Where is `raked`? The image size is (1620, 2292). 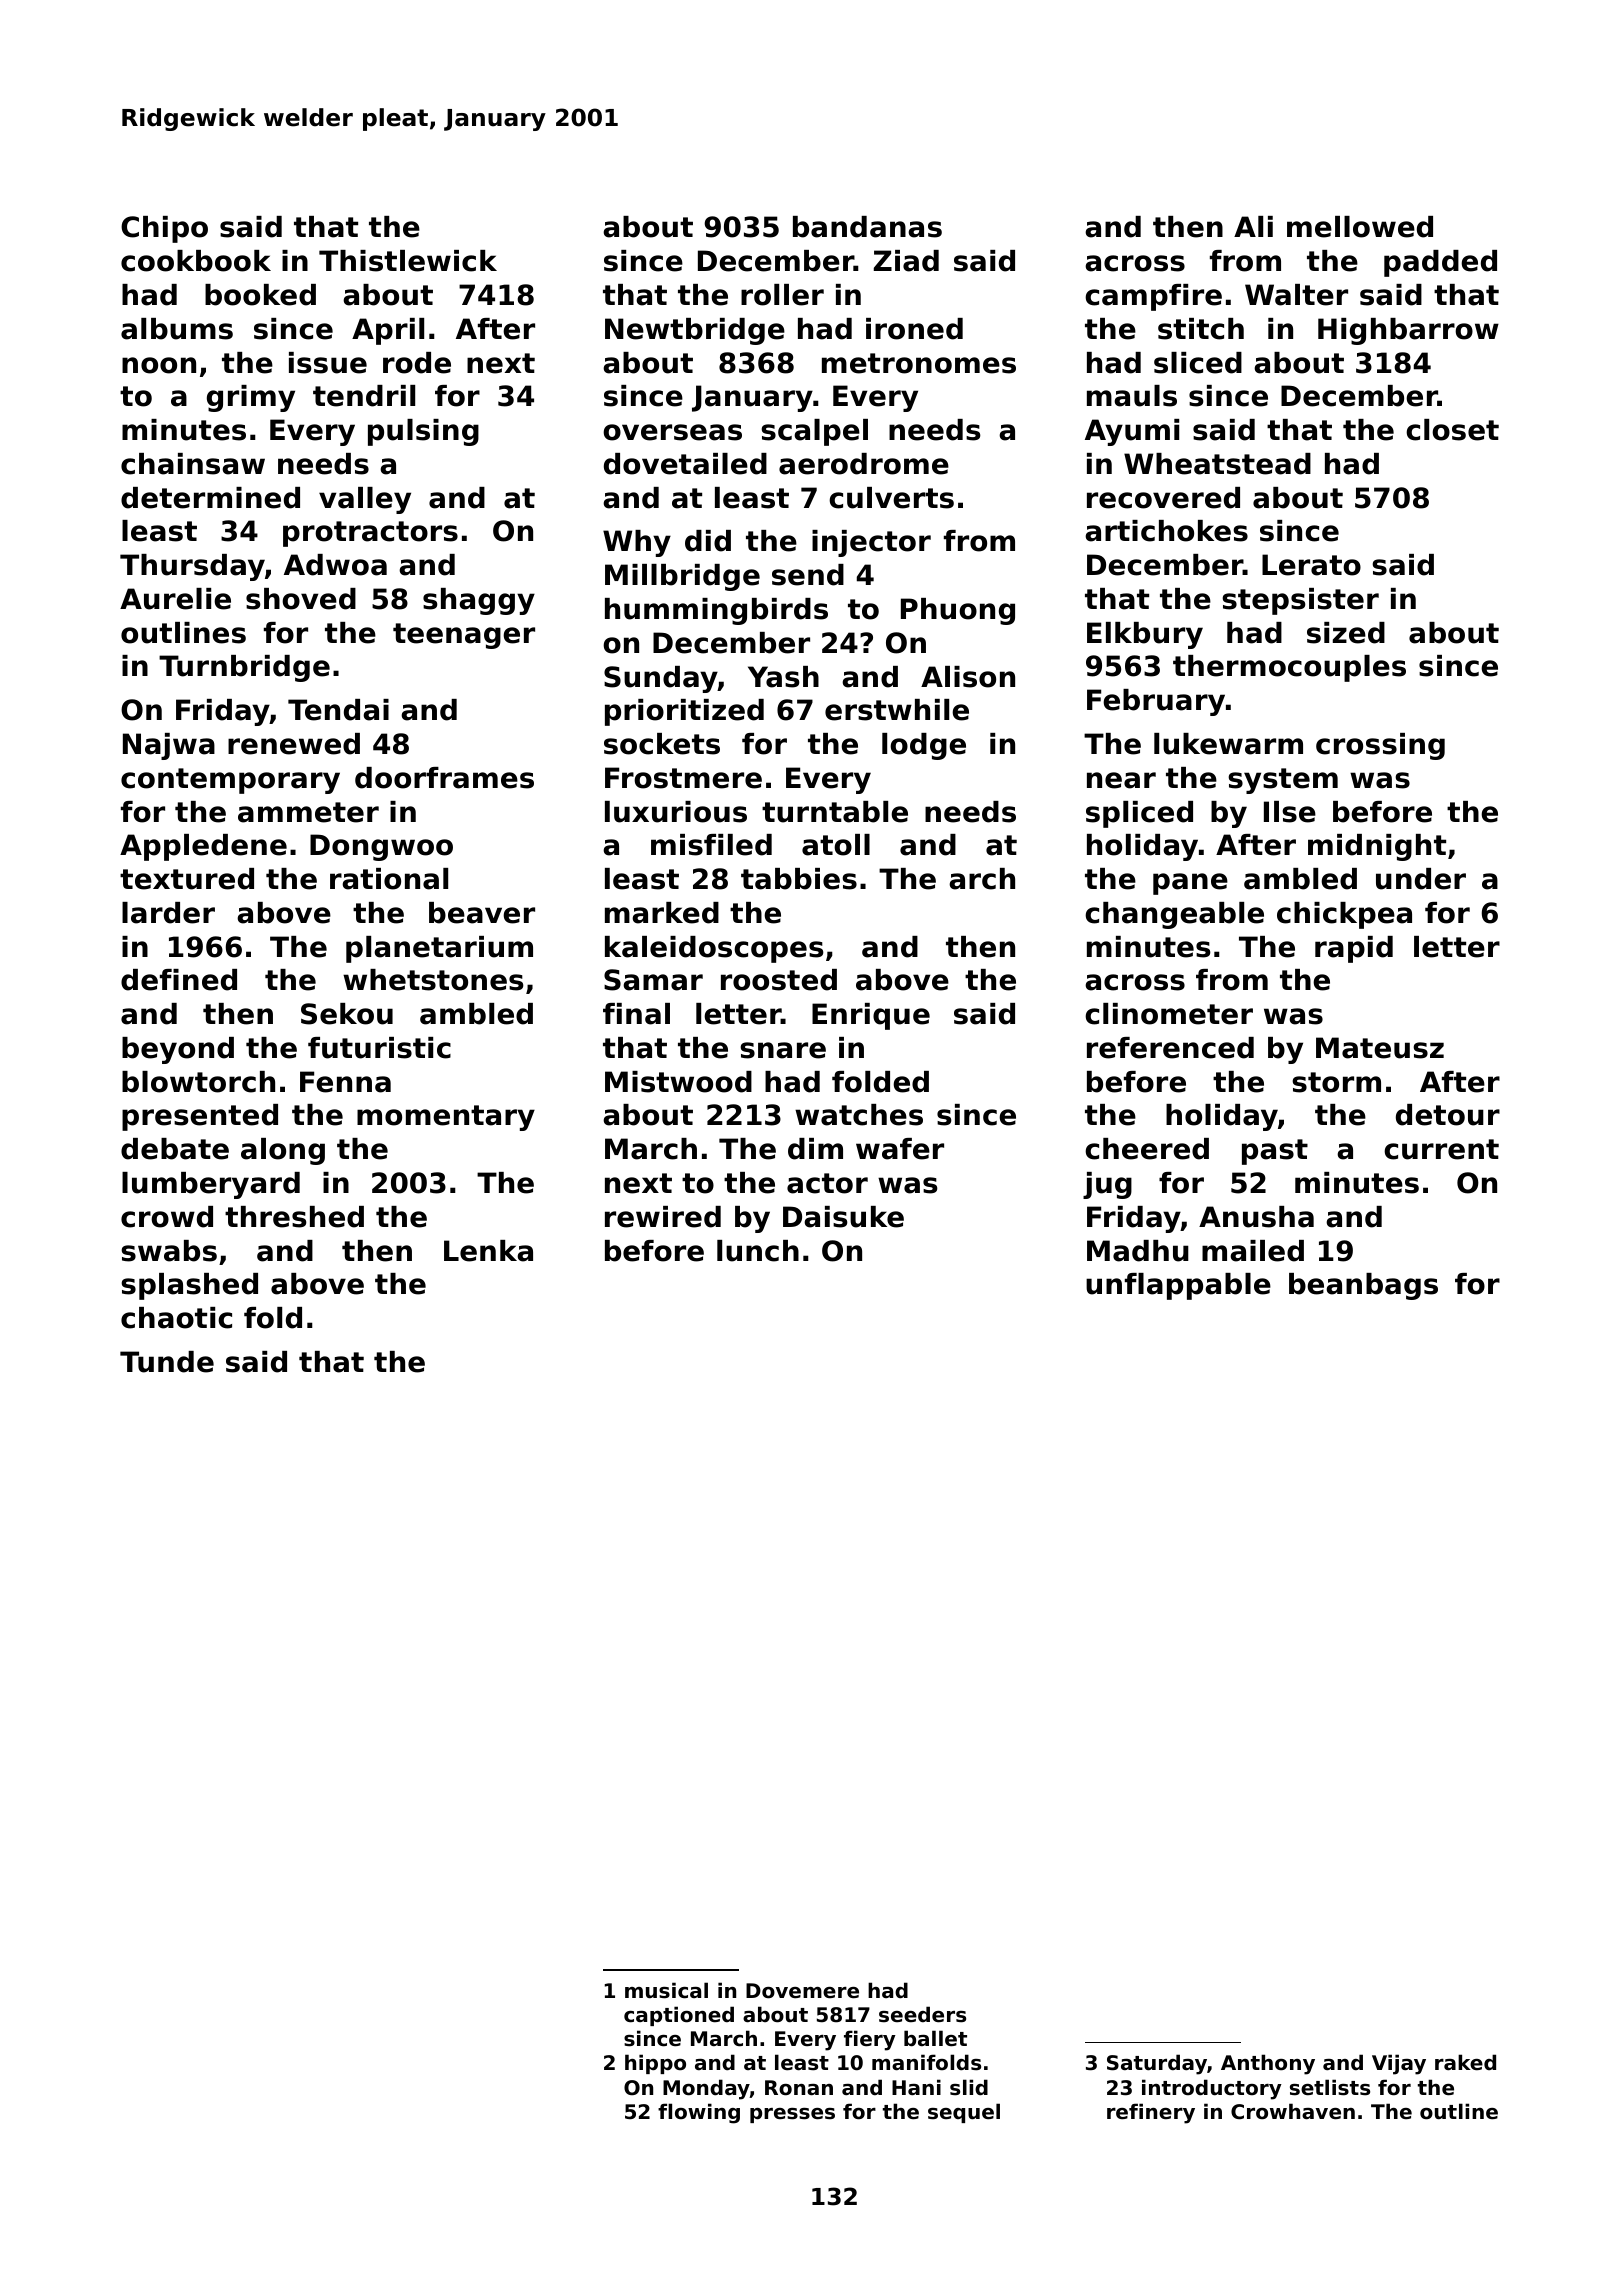
raked is located at coordinates (1465, 2062).
